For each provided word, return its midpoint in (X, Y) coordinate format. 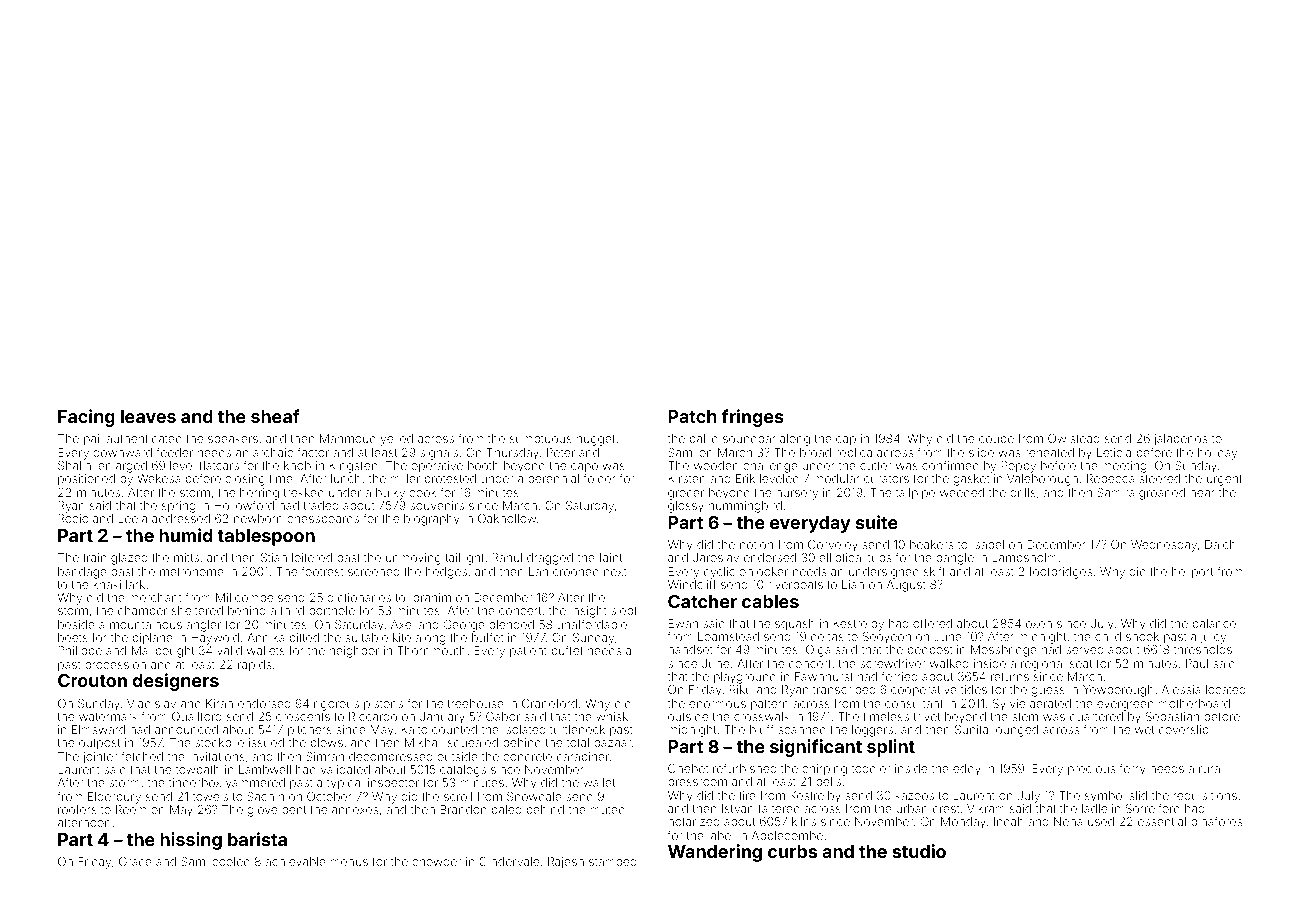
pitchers (310, 731)
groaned (1162, 494)
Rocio (73, 518)
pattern (770, 705)
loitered (312, 557)
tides (974, 689)
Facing (86, 418)
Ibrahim (430, 597)
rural (1211, 768)
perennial (553, 479)
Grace (135, 861)
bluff (762, 729)
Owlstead (1073, 438)
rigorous (336, 705)
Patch (692, 416)
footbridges (1060, 572)
